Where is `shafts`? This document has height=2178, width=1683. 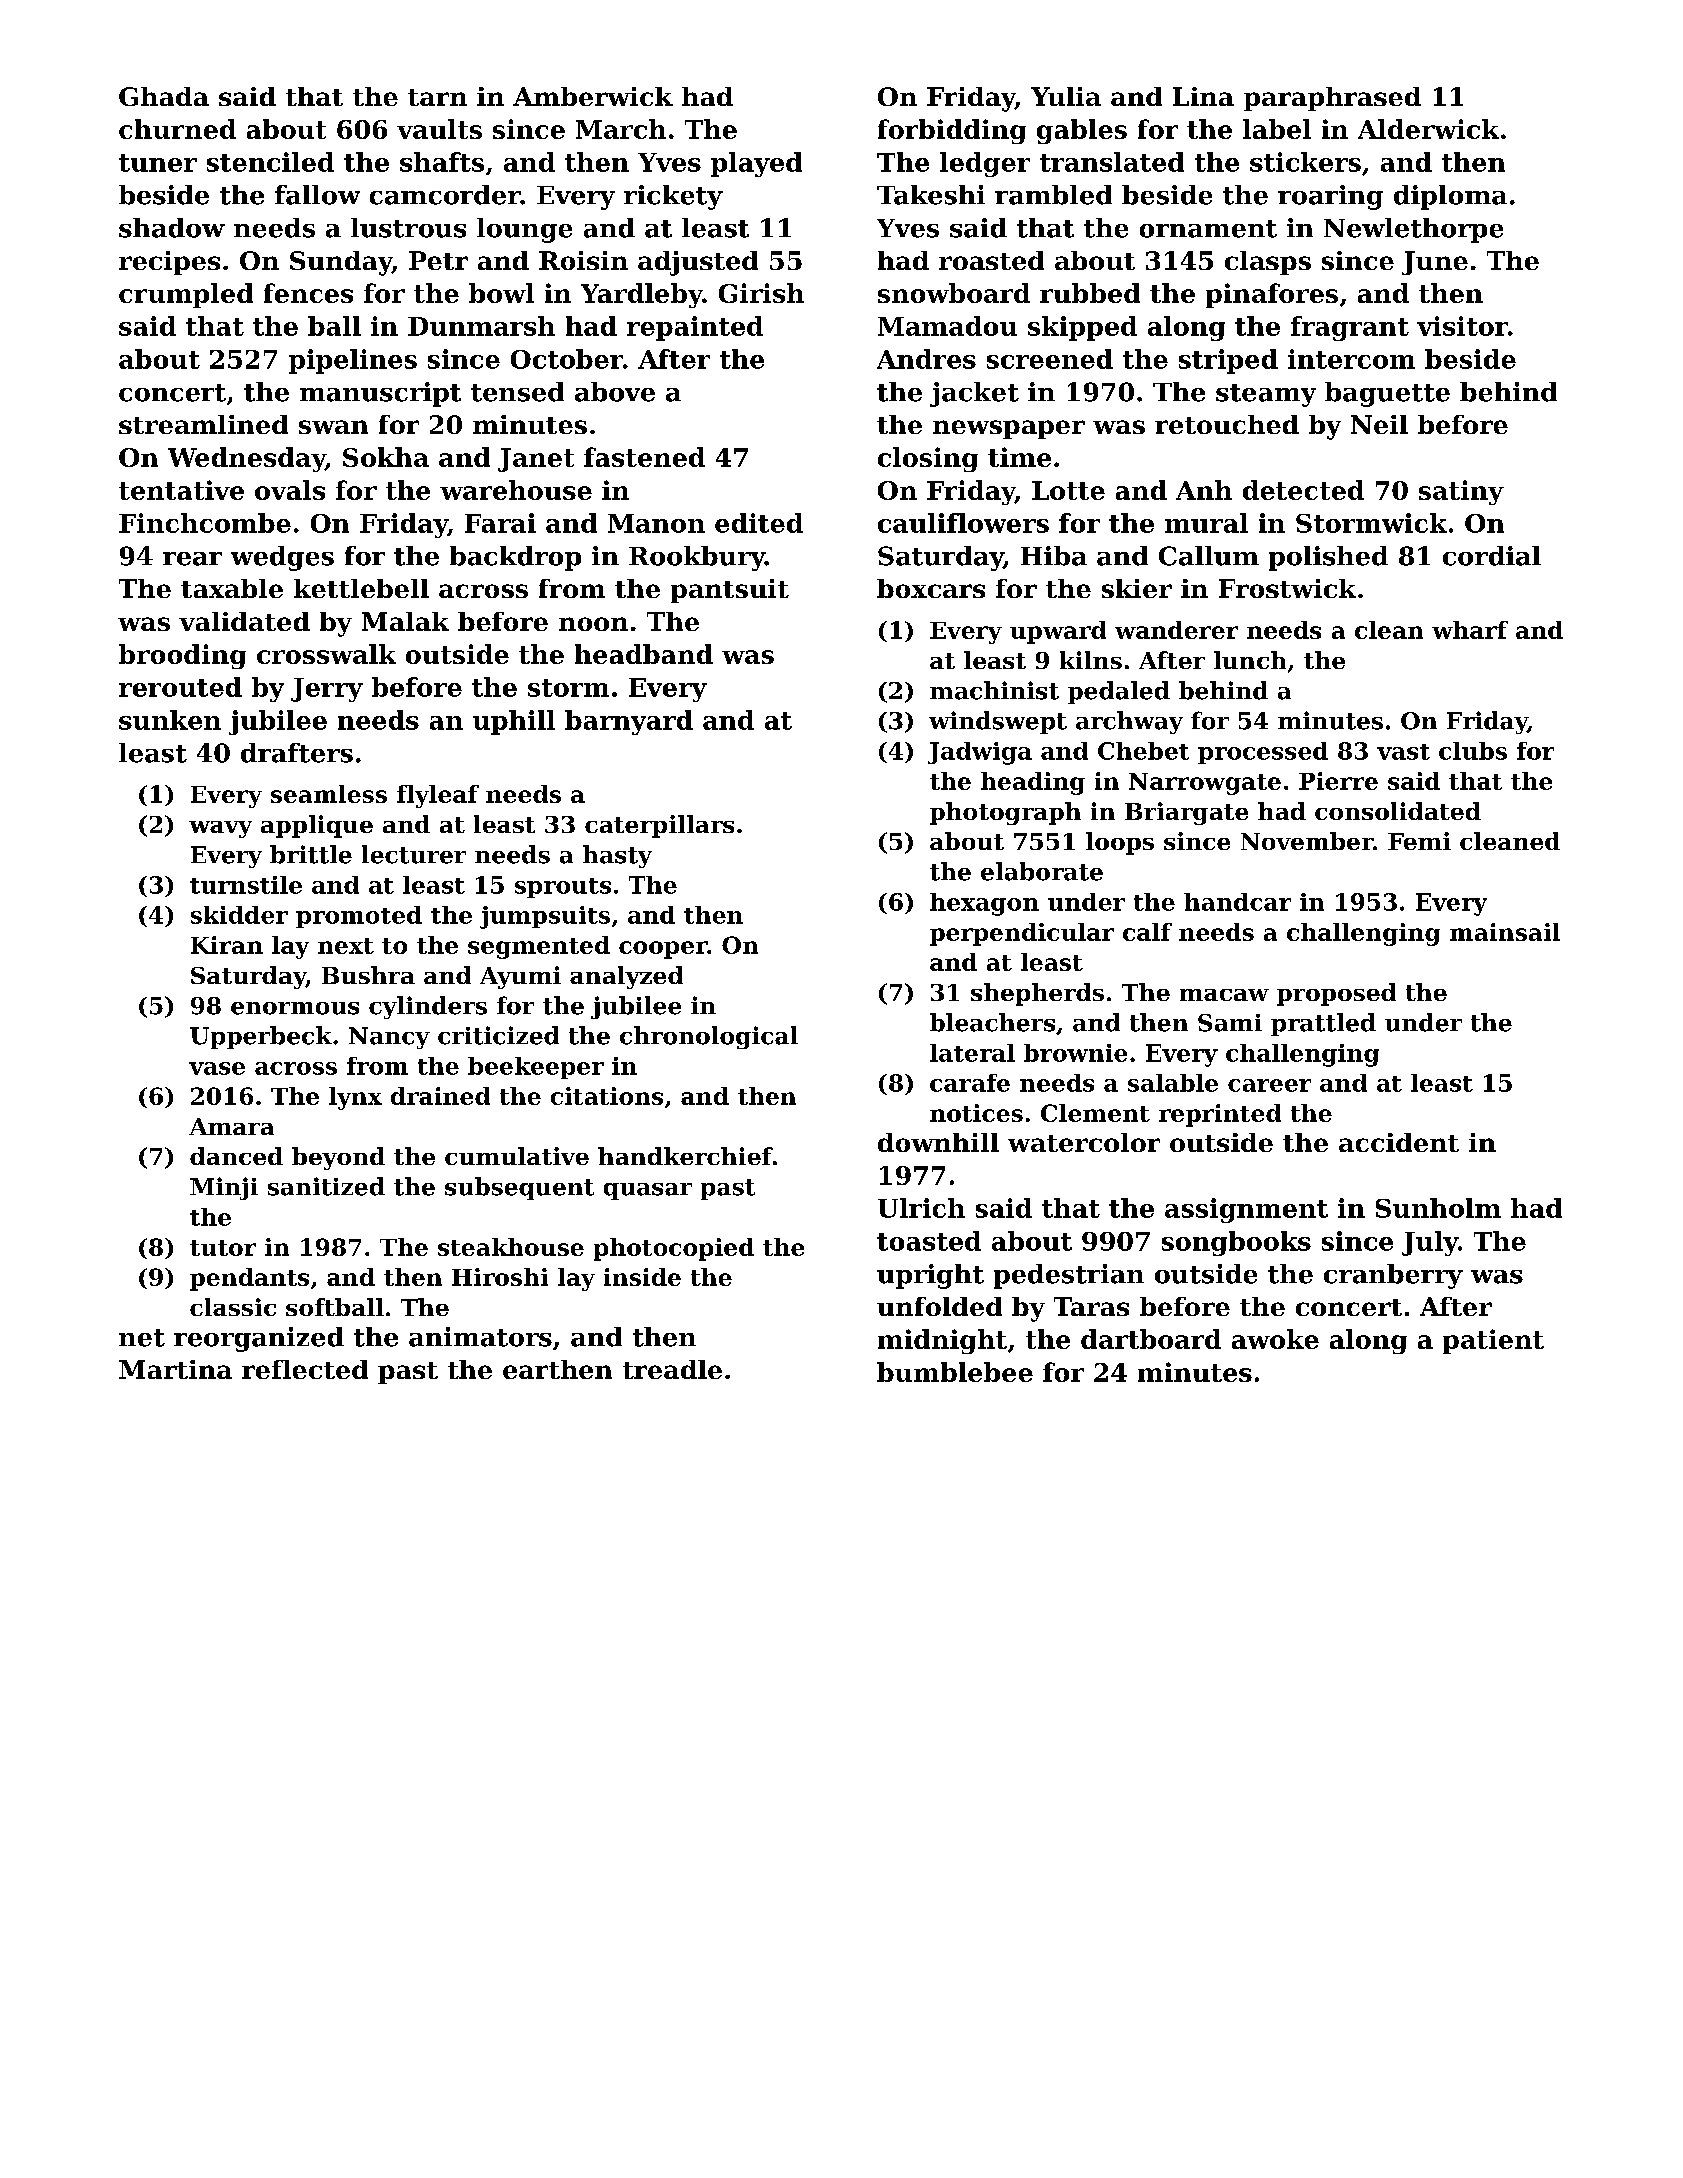
shafts is located at coordinates (442, 162).
